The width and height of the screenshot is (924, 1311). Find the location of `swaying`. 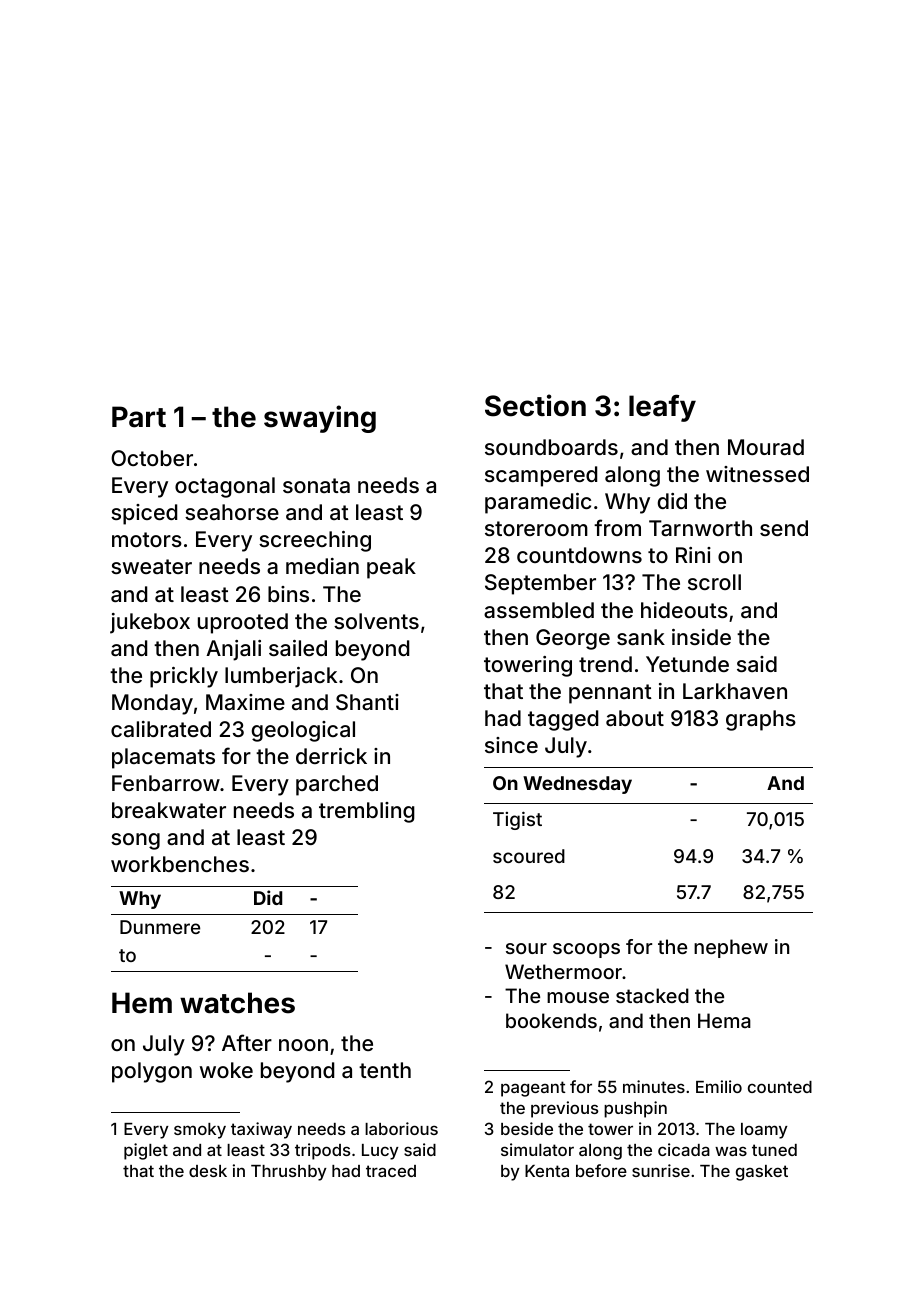

swaying is located at coordinates (320, 419).
